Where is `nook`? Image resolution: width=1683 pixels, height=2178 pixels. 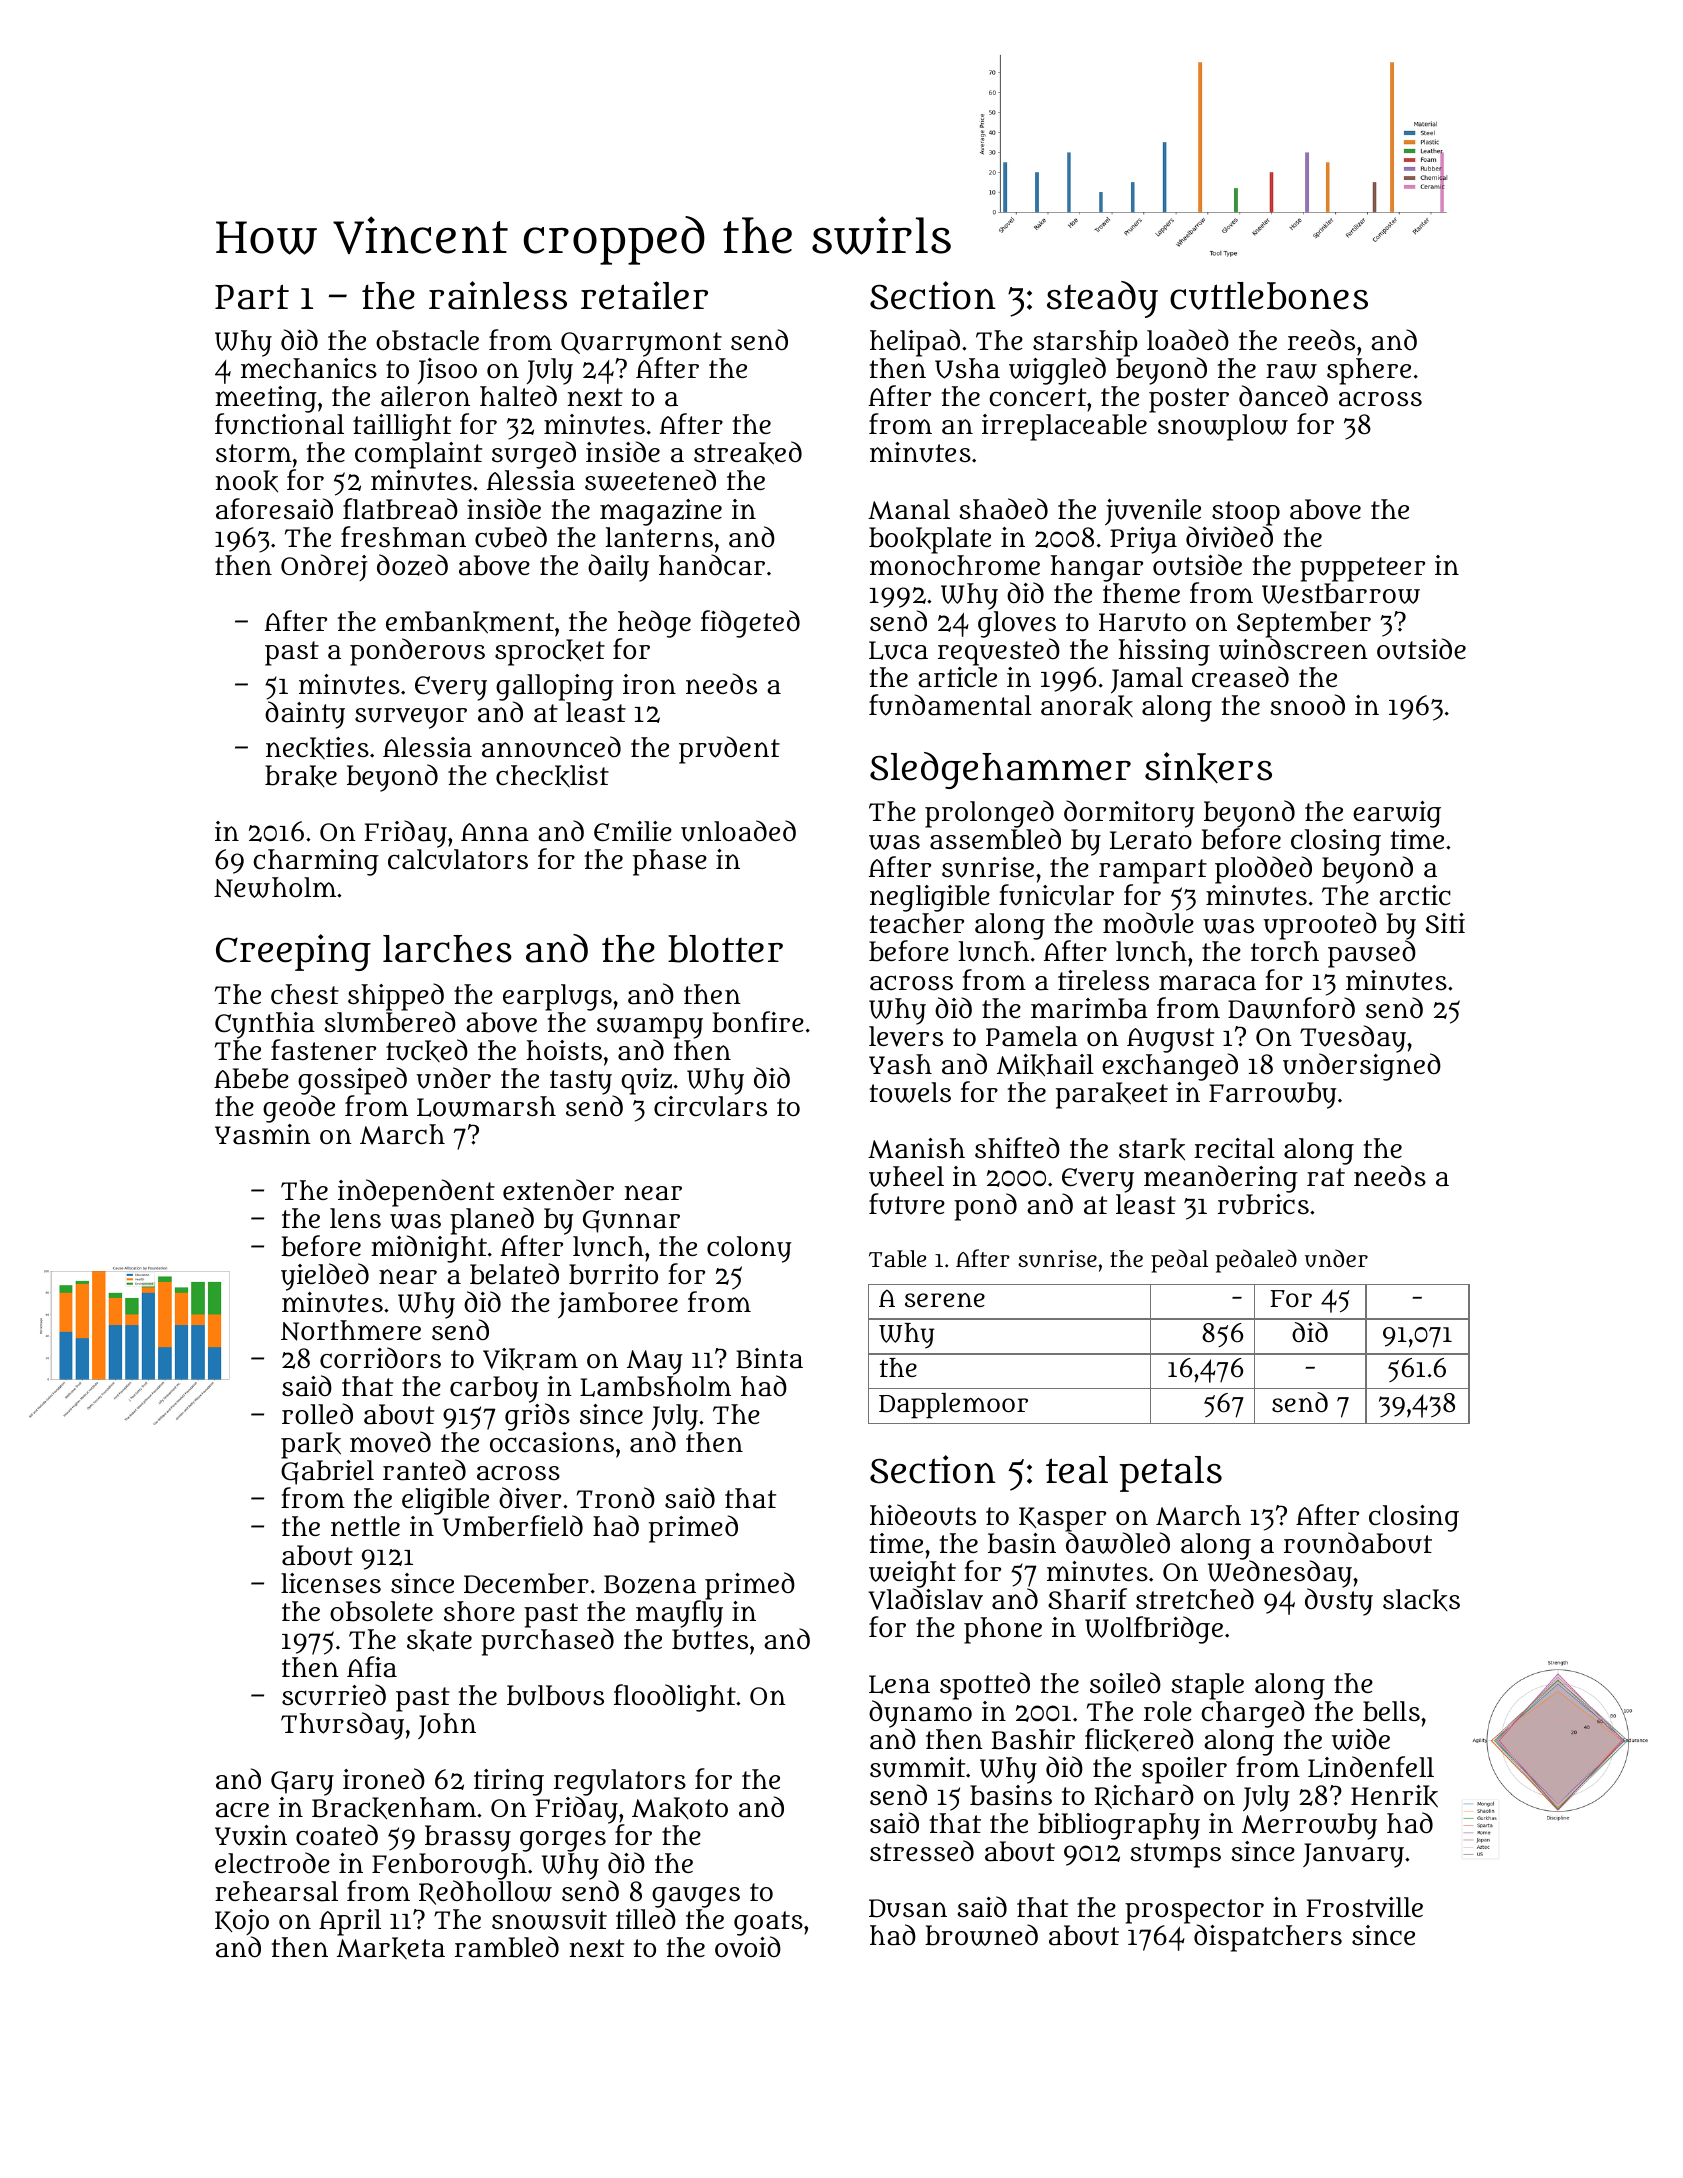
nook is located at coordinates (246, 481).
